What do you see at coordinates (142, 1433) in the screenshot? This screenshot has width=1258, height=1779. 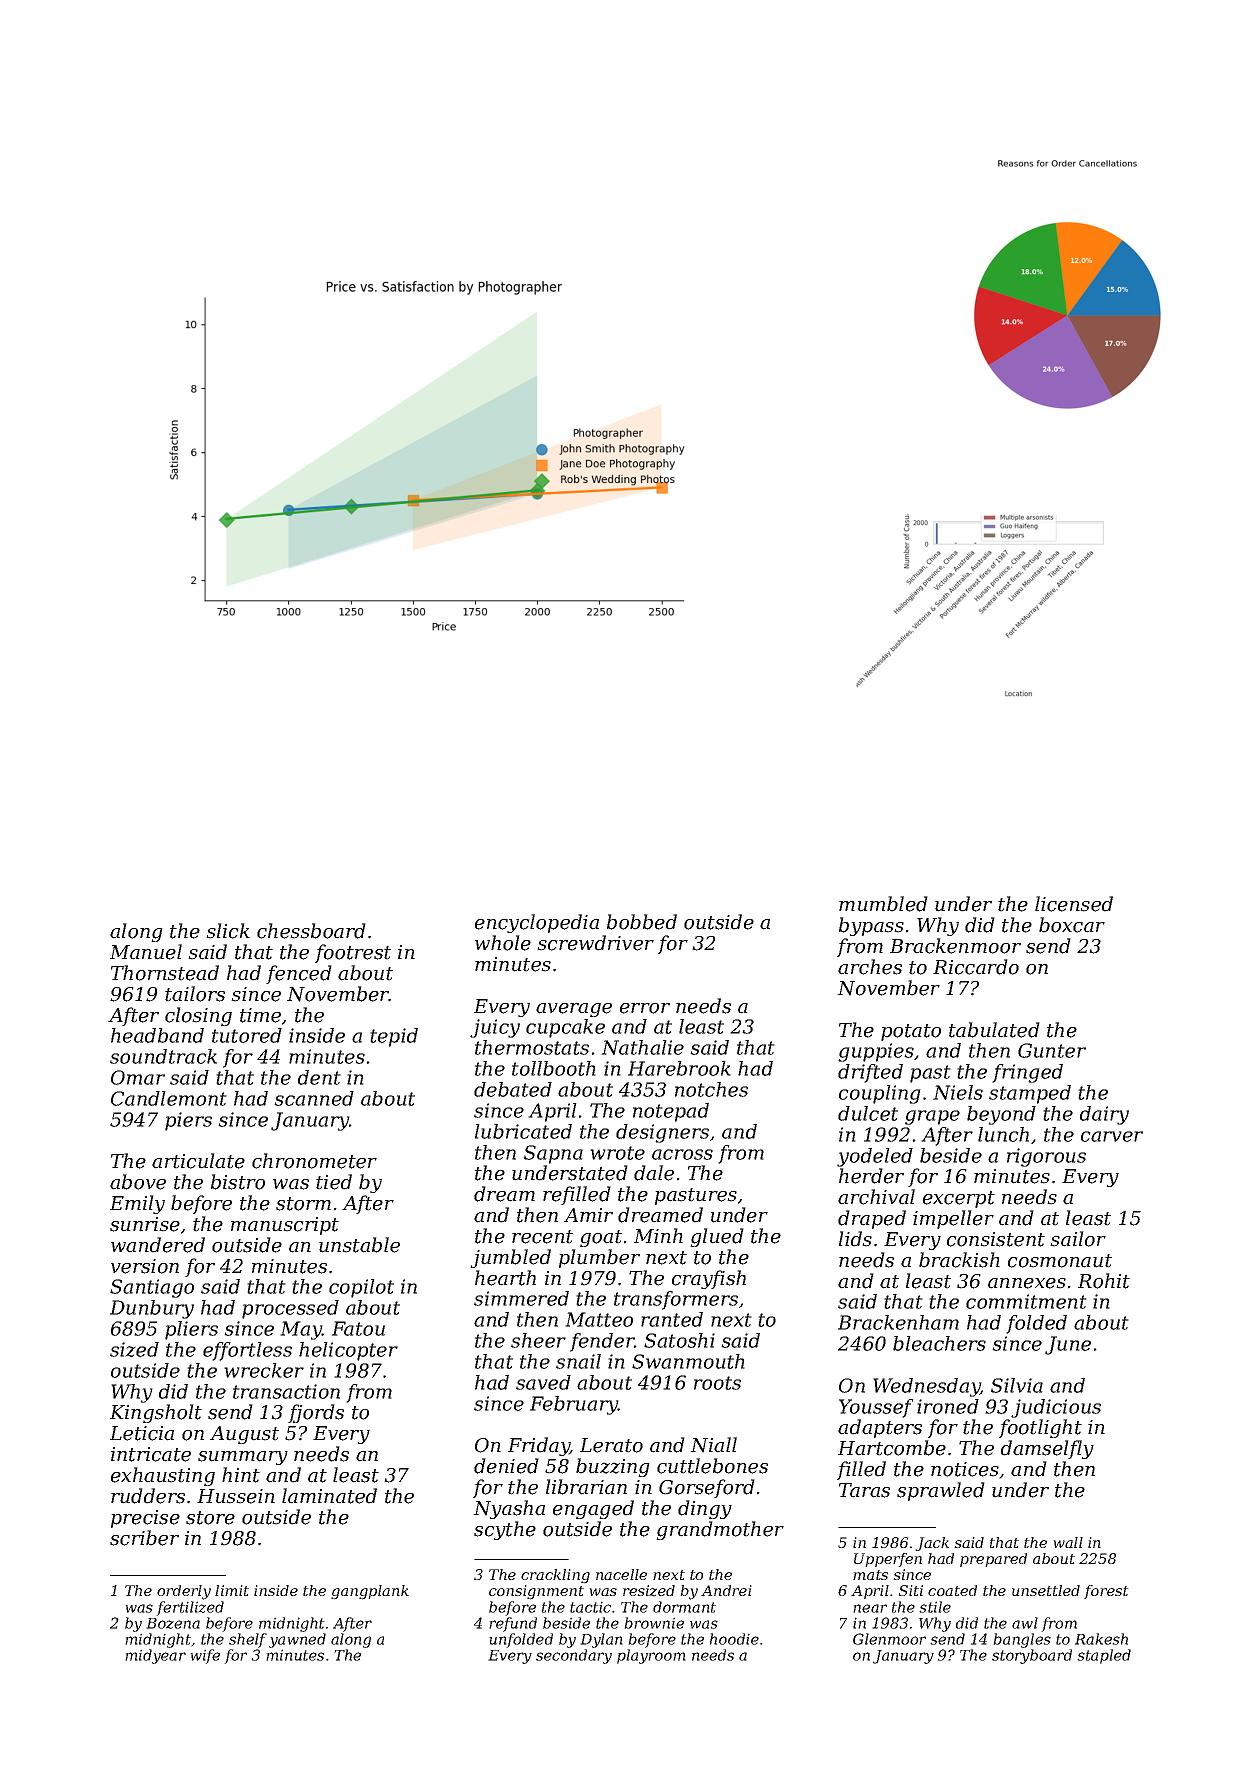 I see `Leticia` at bounding box center [142, 1433].
